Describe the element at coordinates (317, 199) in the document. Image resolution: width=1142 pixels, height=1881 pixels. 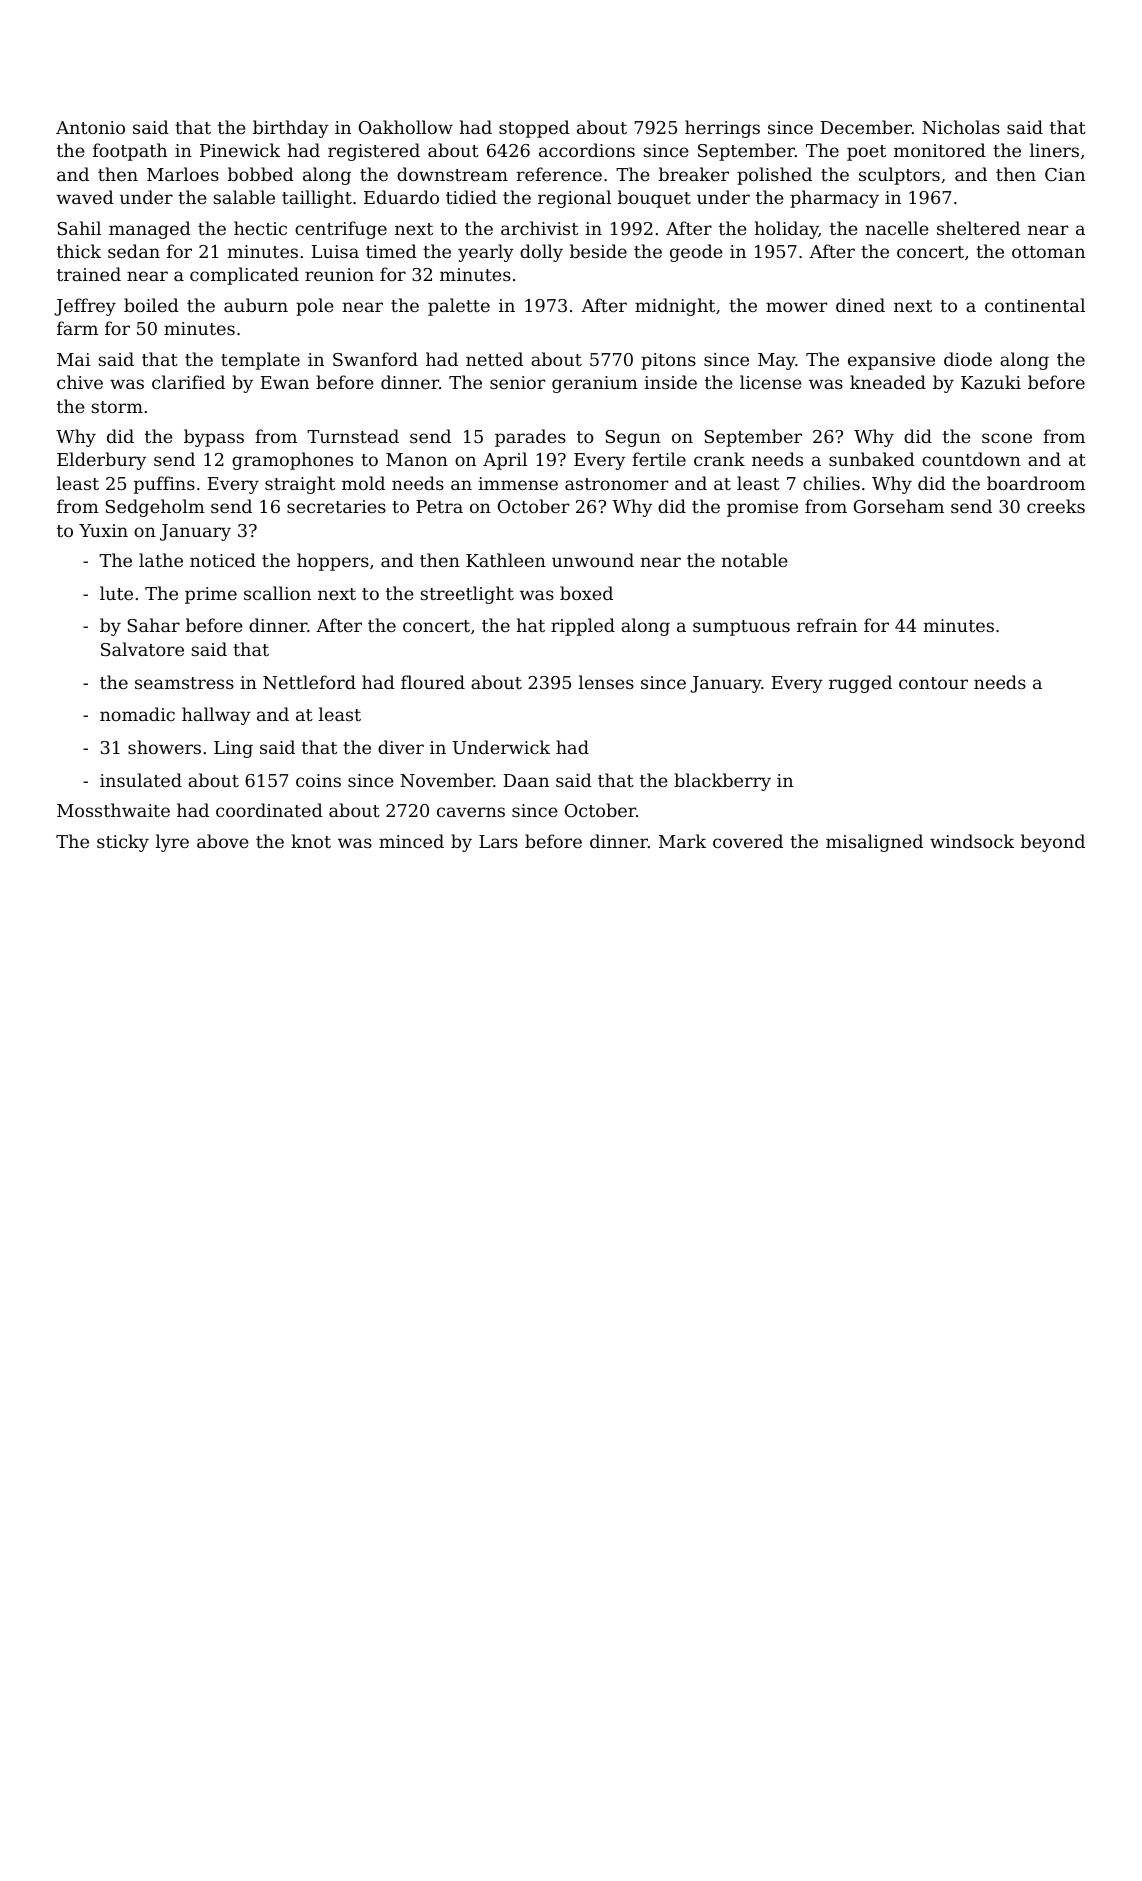
I see `taillight` at that location.
